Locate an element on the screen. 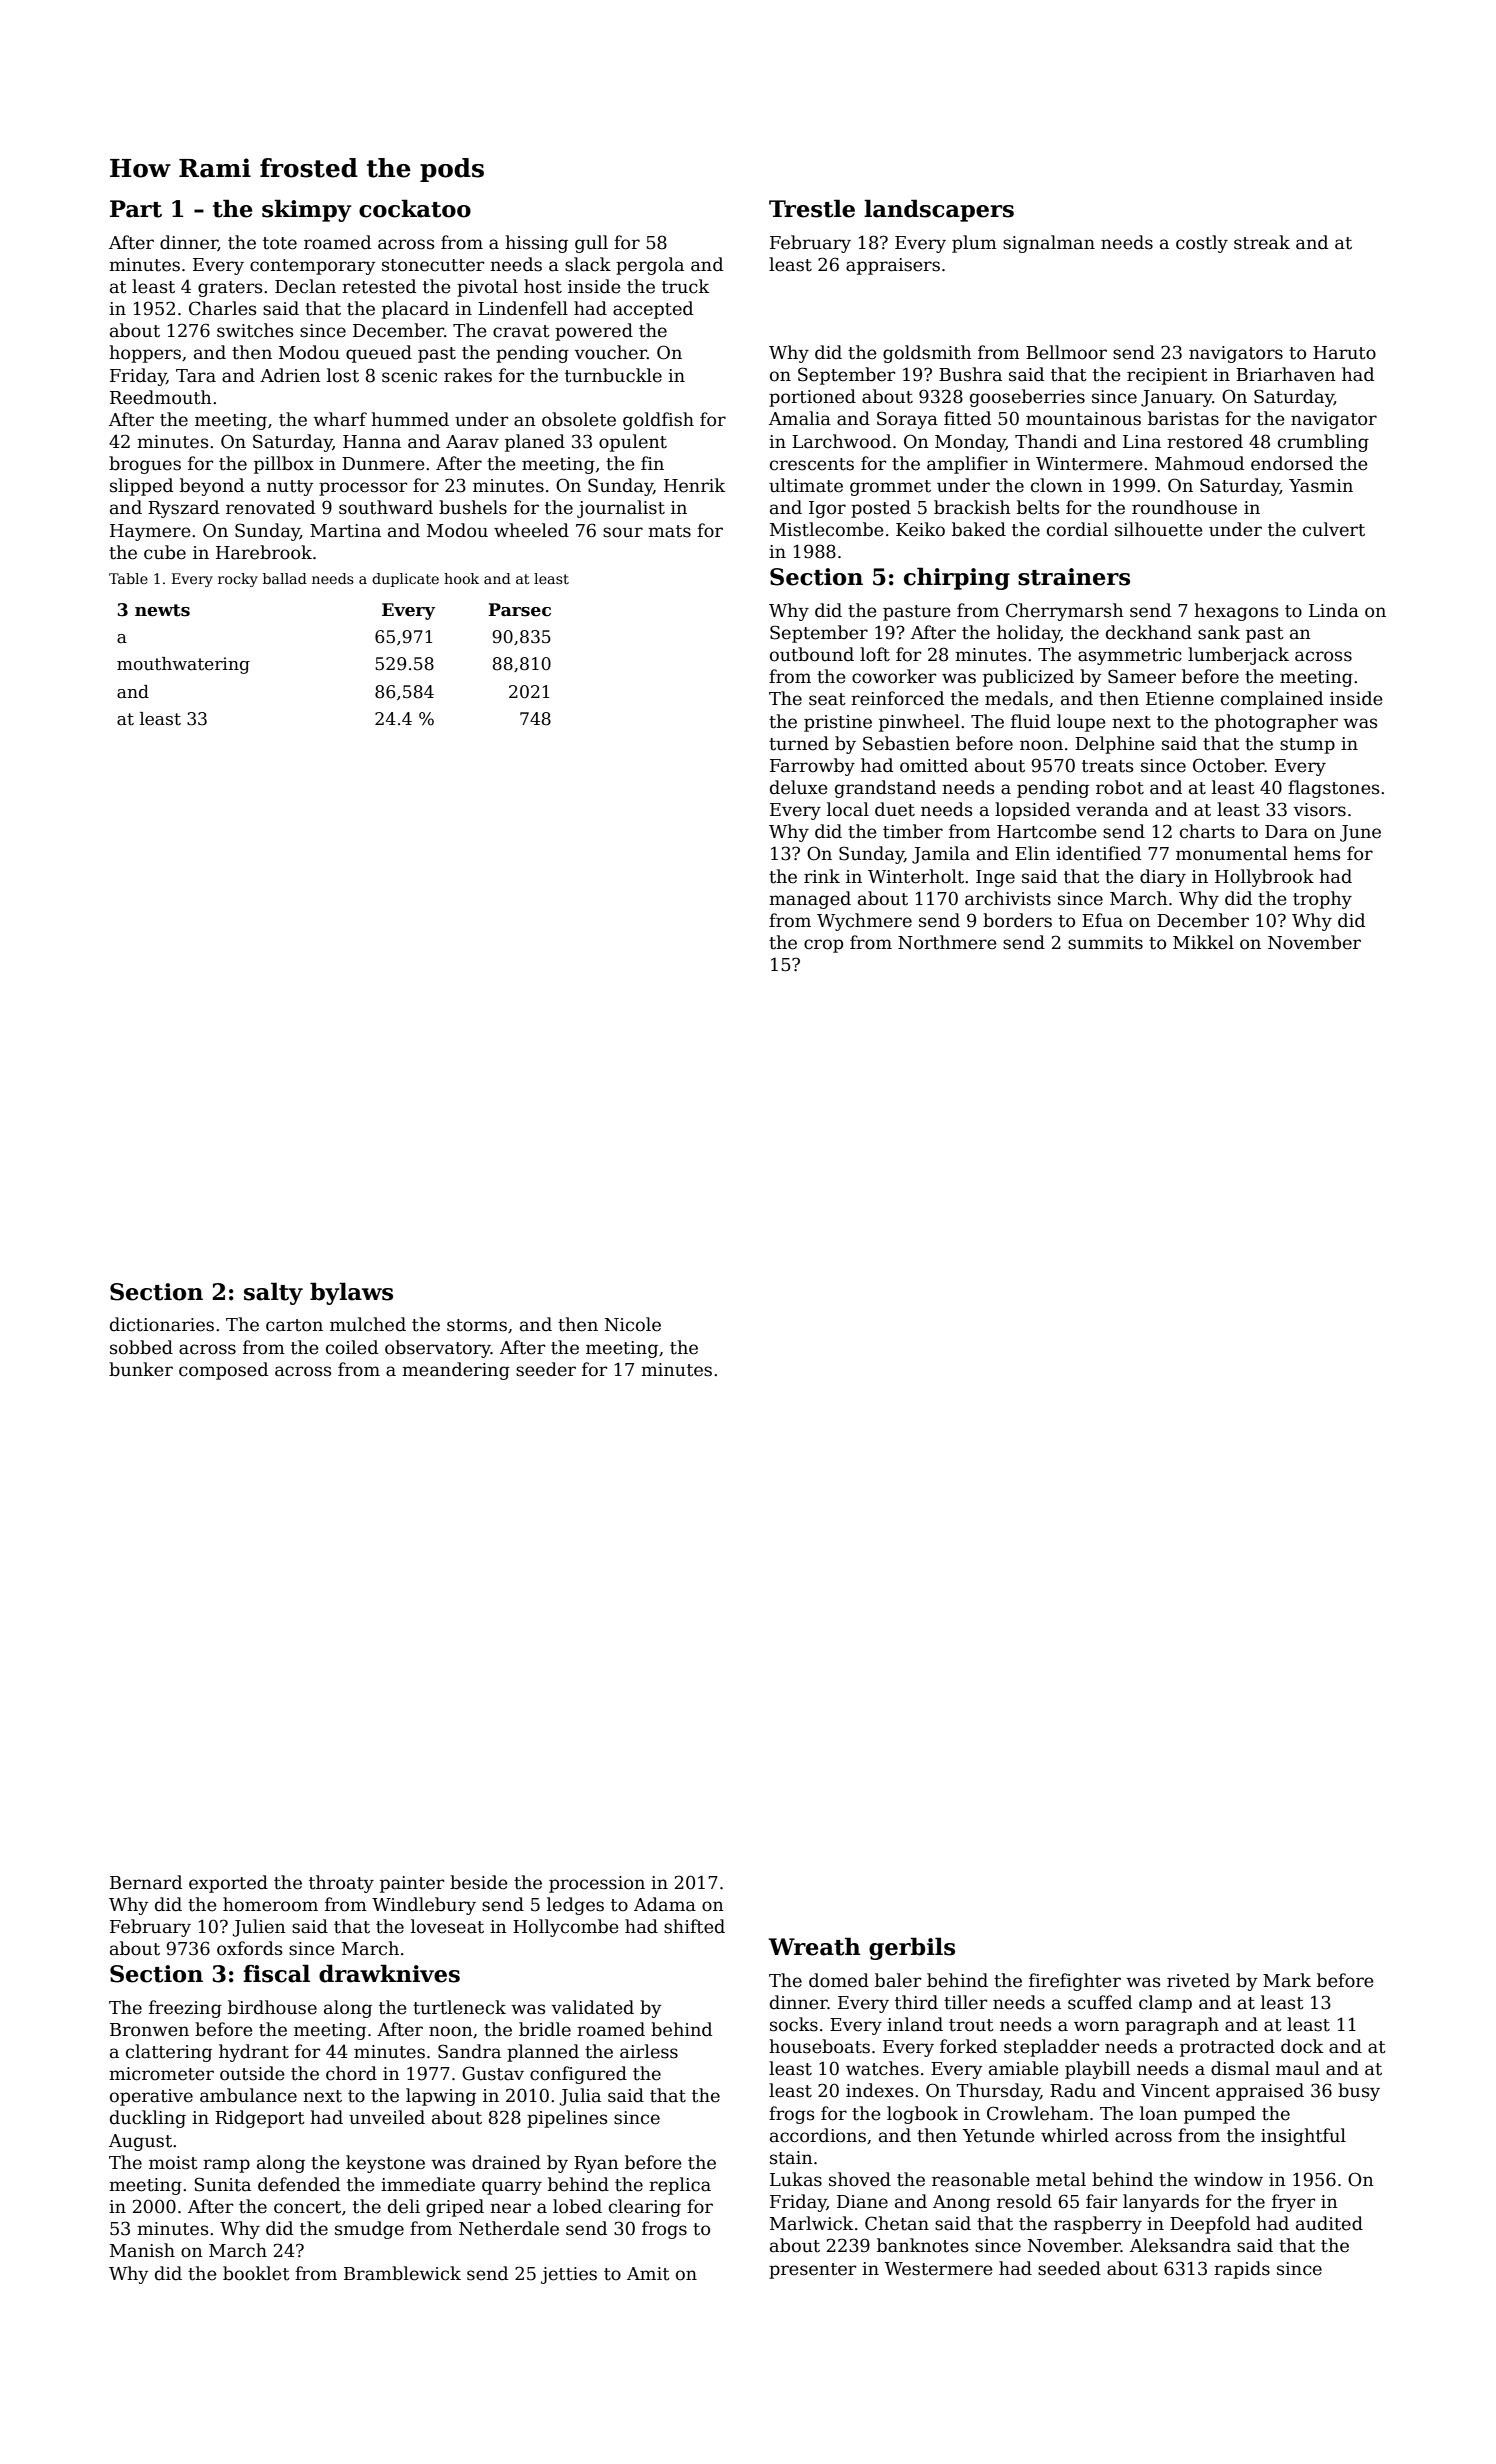 The width and height of the screenshot is (1496, 2464). summits is located at coordinates (1105, 943).
